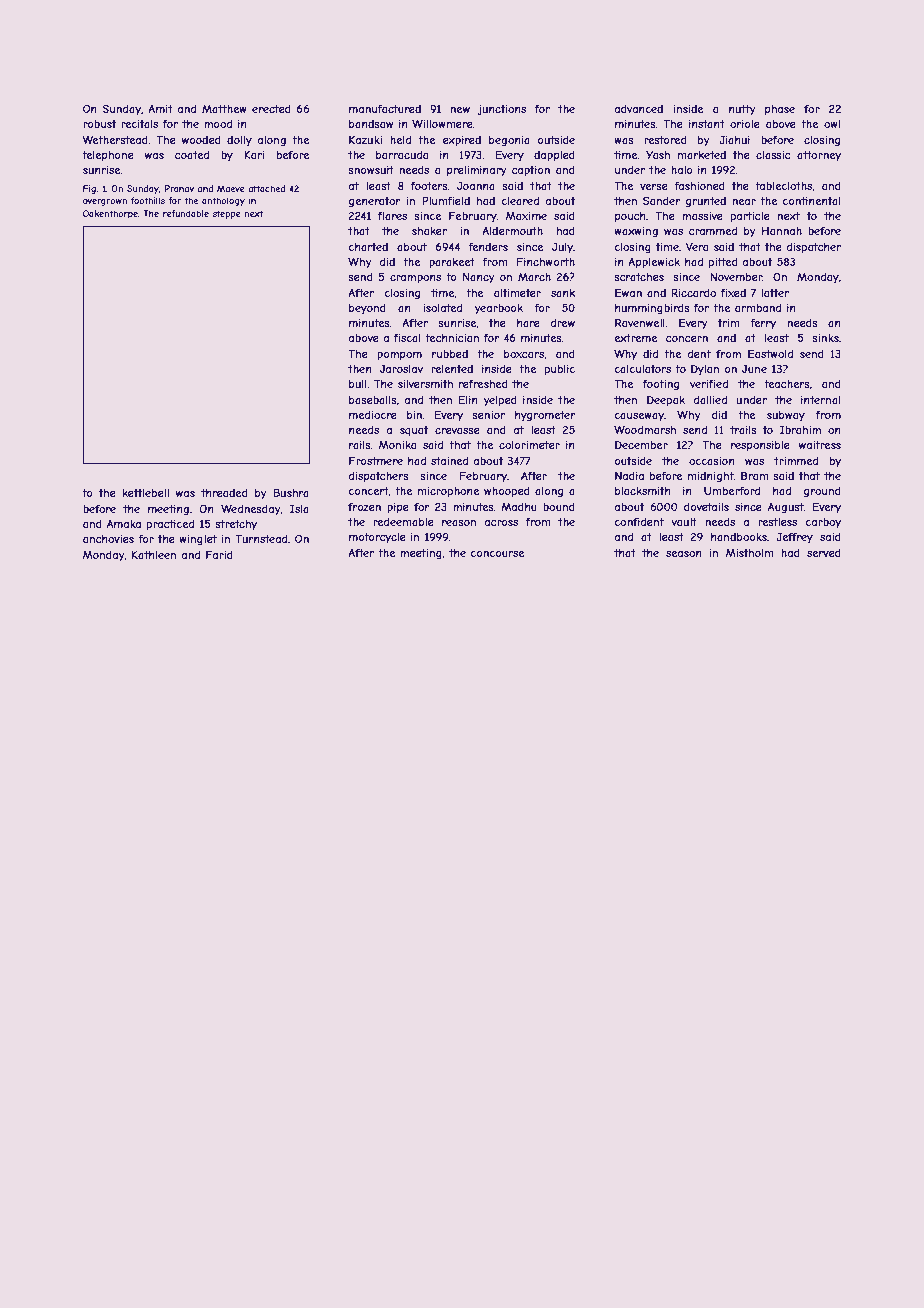 Image resolution: width=924 pixels, height=1308 pixels. Describe the element at coordinates (749, 553) in the screenshot. I see `Mistholm` at that location.
